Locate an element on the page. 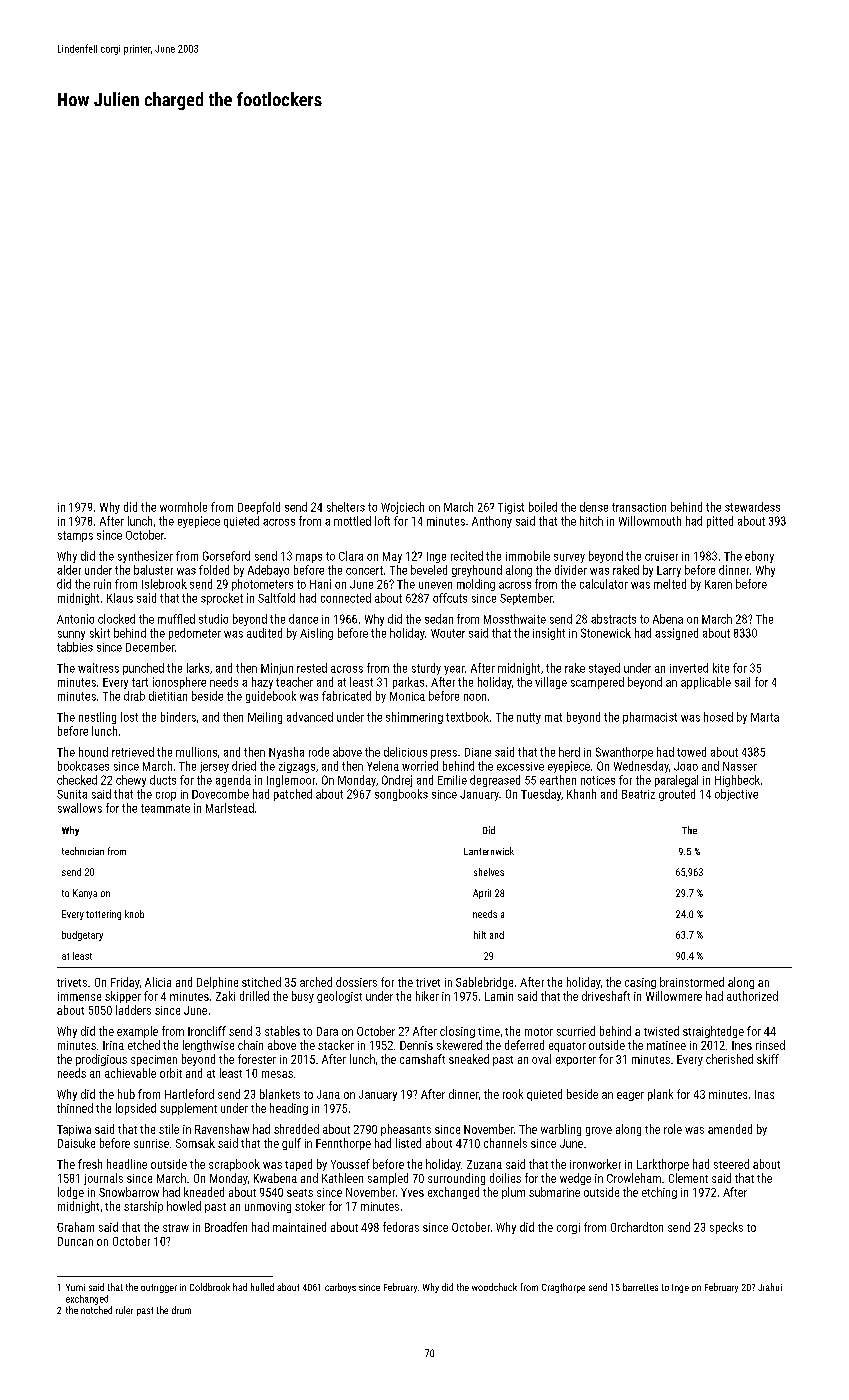 The image size is (849, 1400). wormhole is located at coordinates (183, 507).
